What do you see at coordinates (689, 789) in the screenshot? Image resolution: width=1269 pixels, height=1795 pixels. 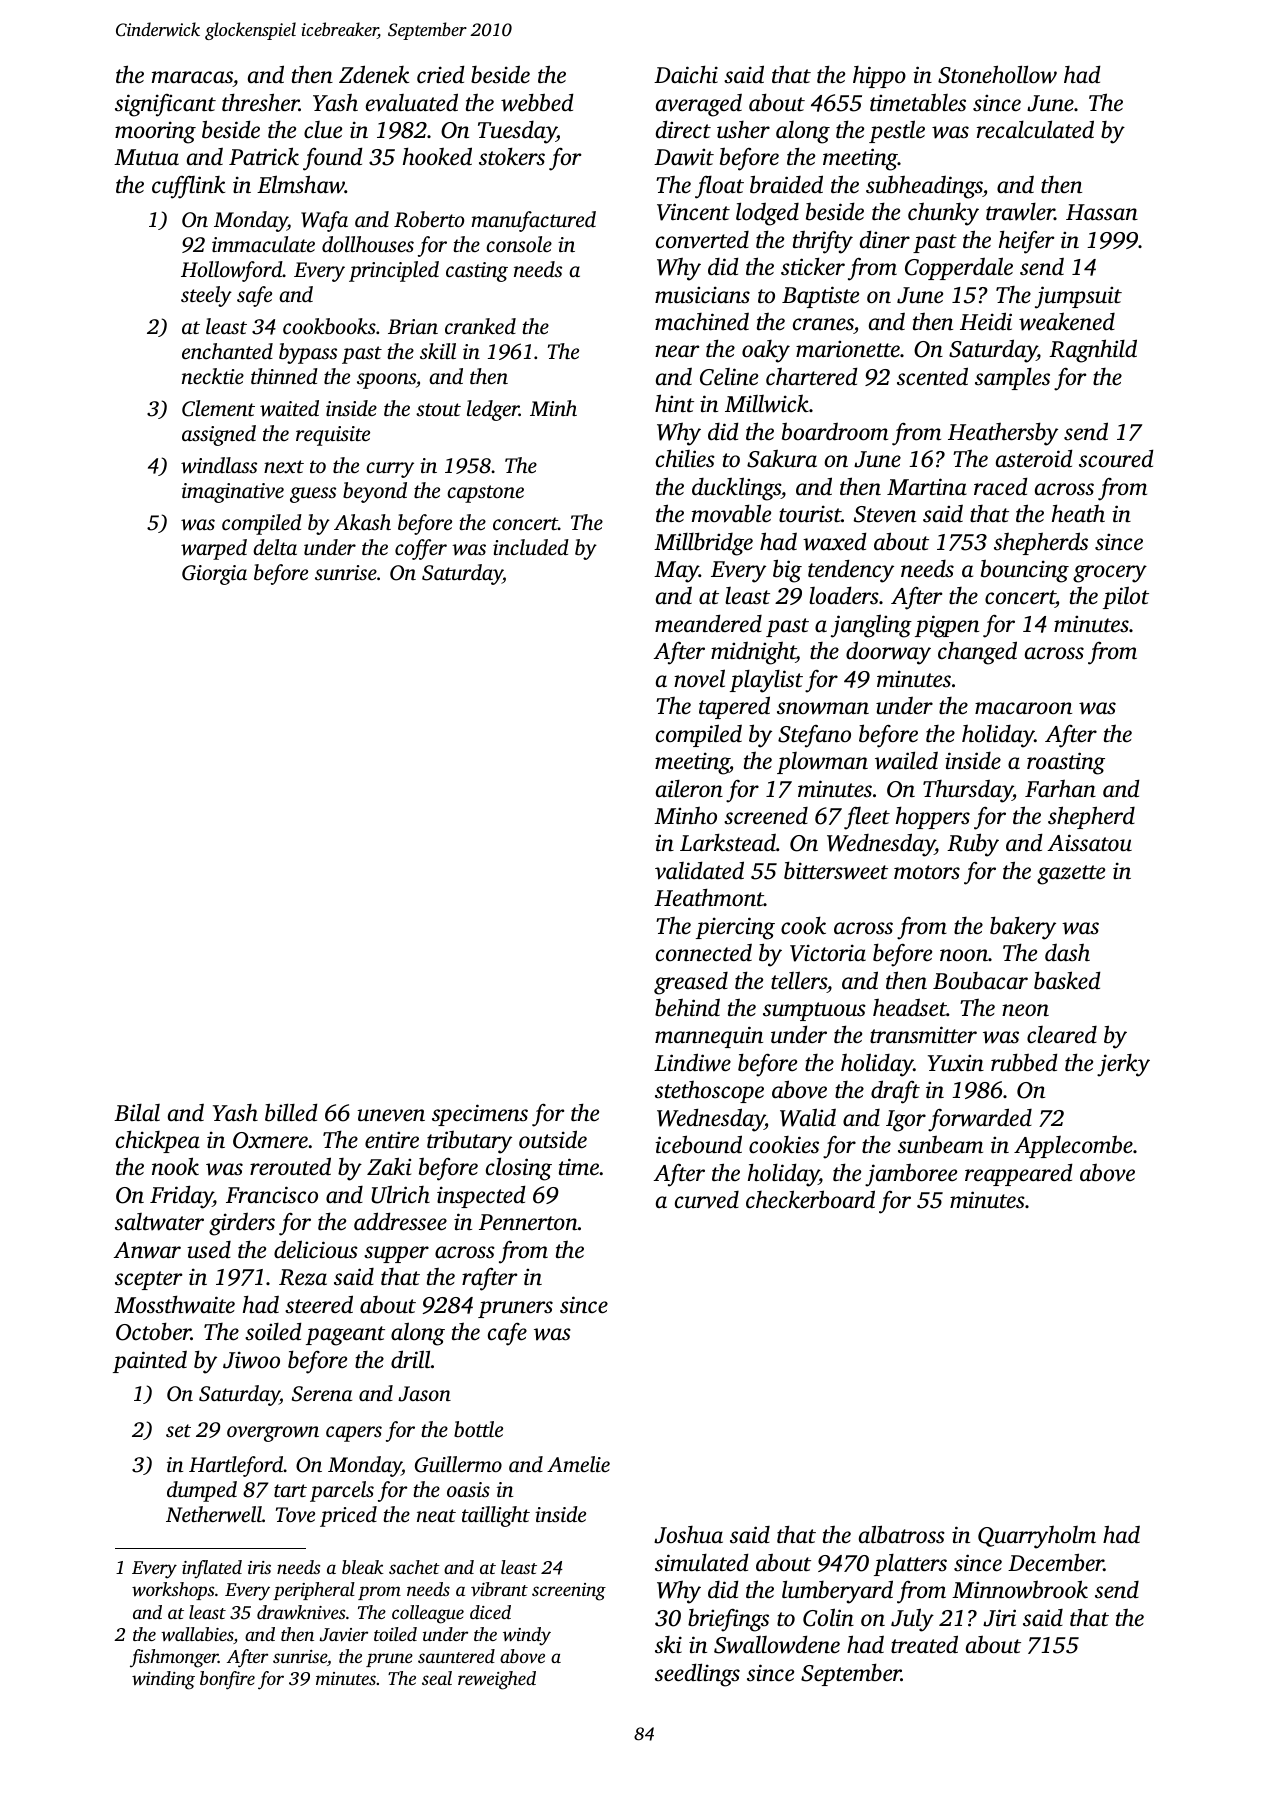 I see `aileron` at bounding box center [689, 789].
